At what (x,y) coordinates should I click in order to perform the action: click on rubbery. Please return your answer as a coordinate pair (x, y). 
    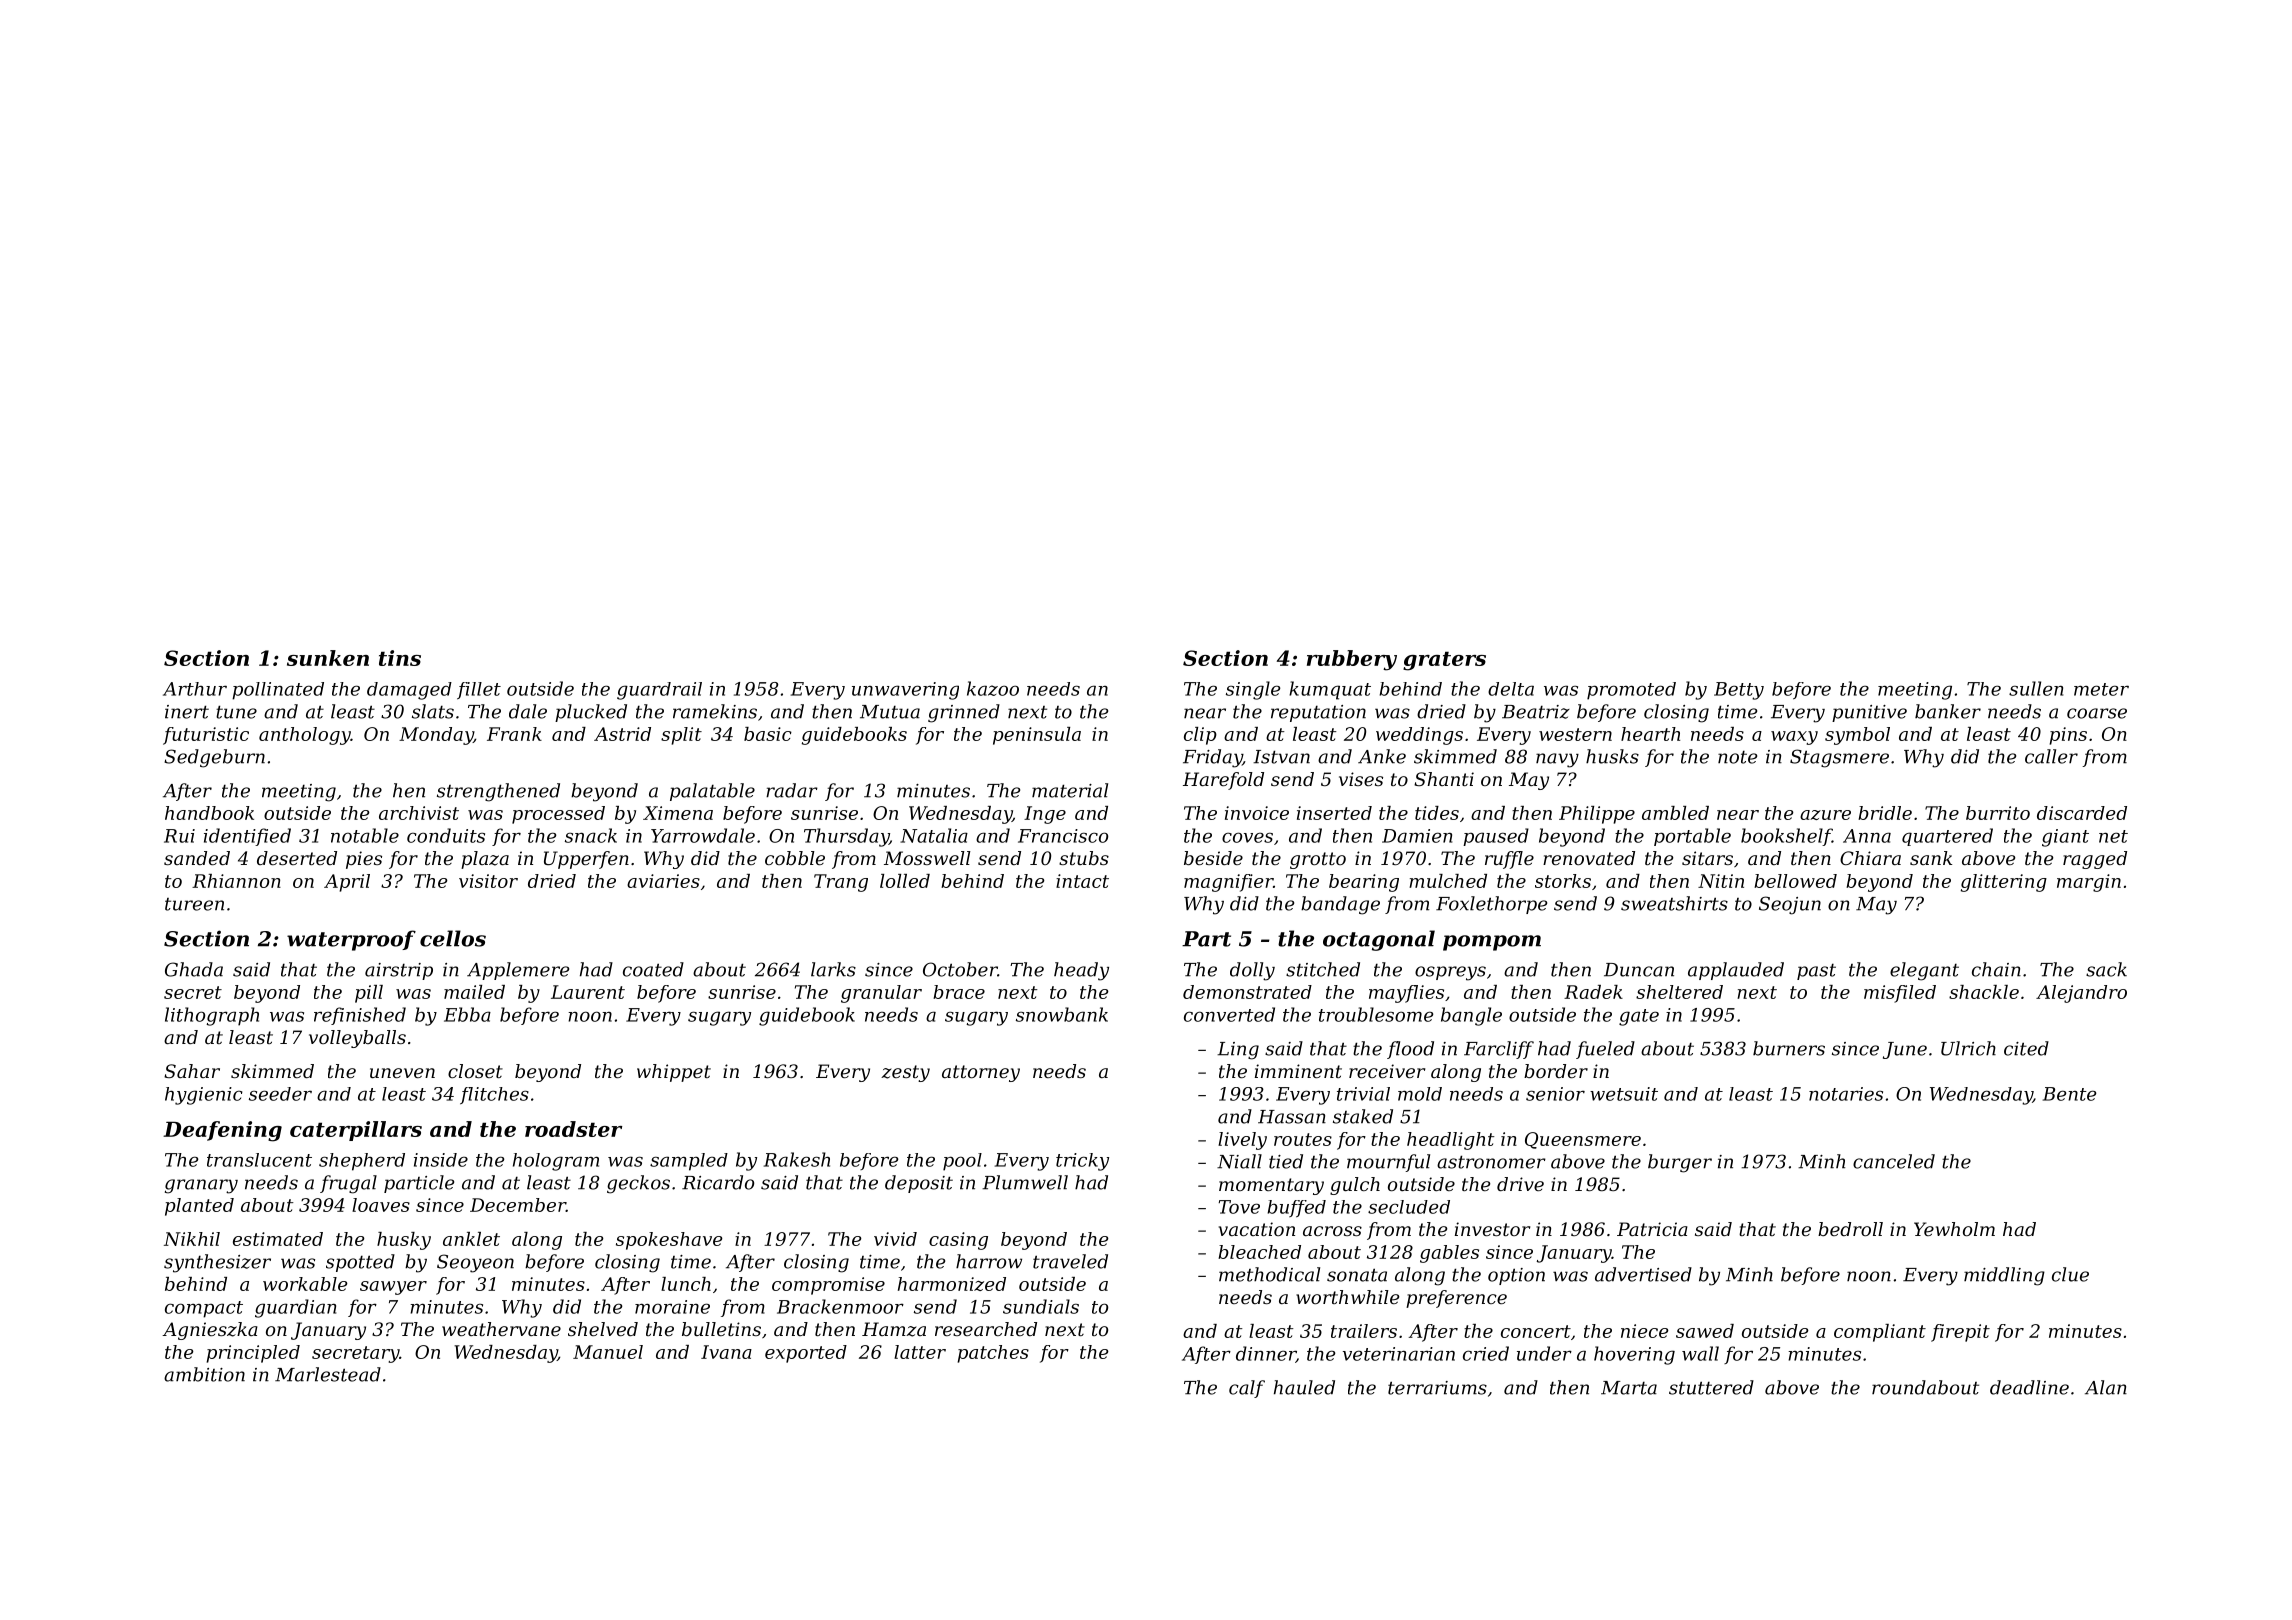
    Looking at the image, I should click on (1352, 660).
